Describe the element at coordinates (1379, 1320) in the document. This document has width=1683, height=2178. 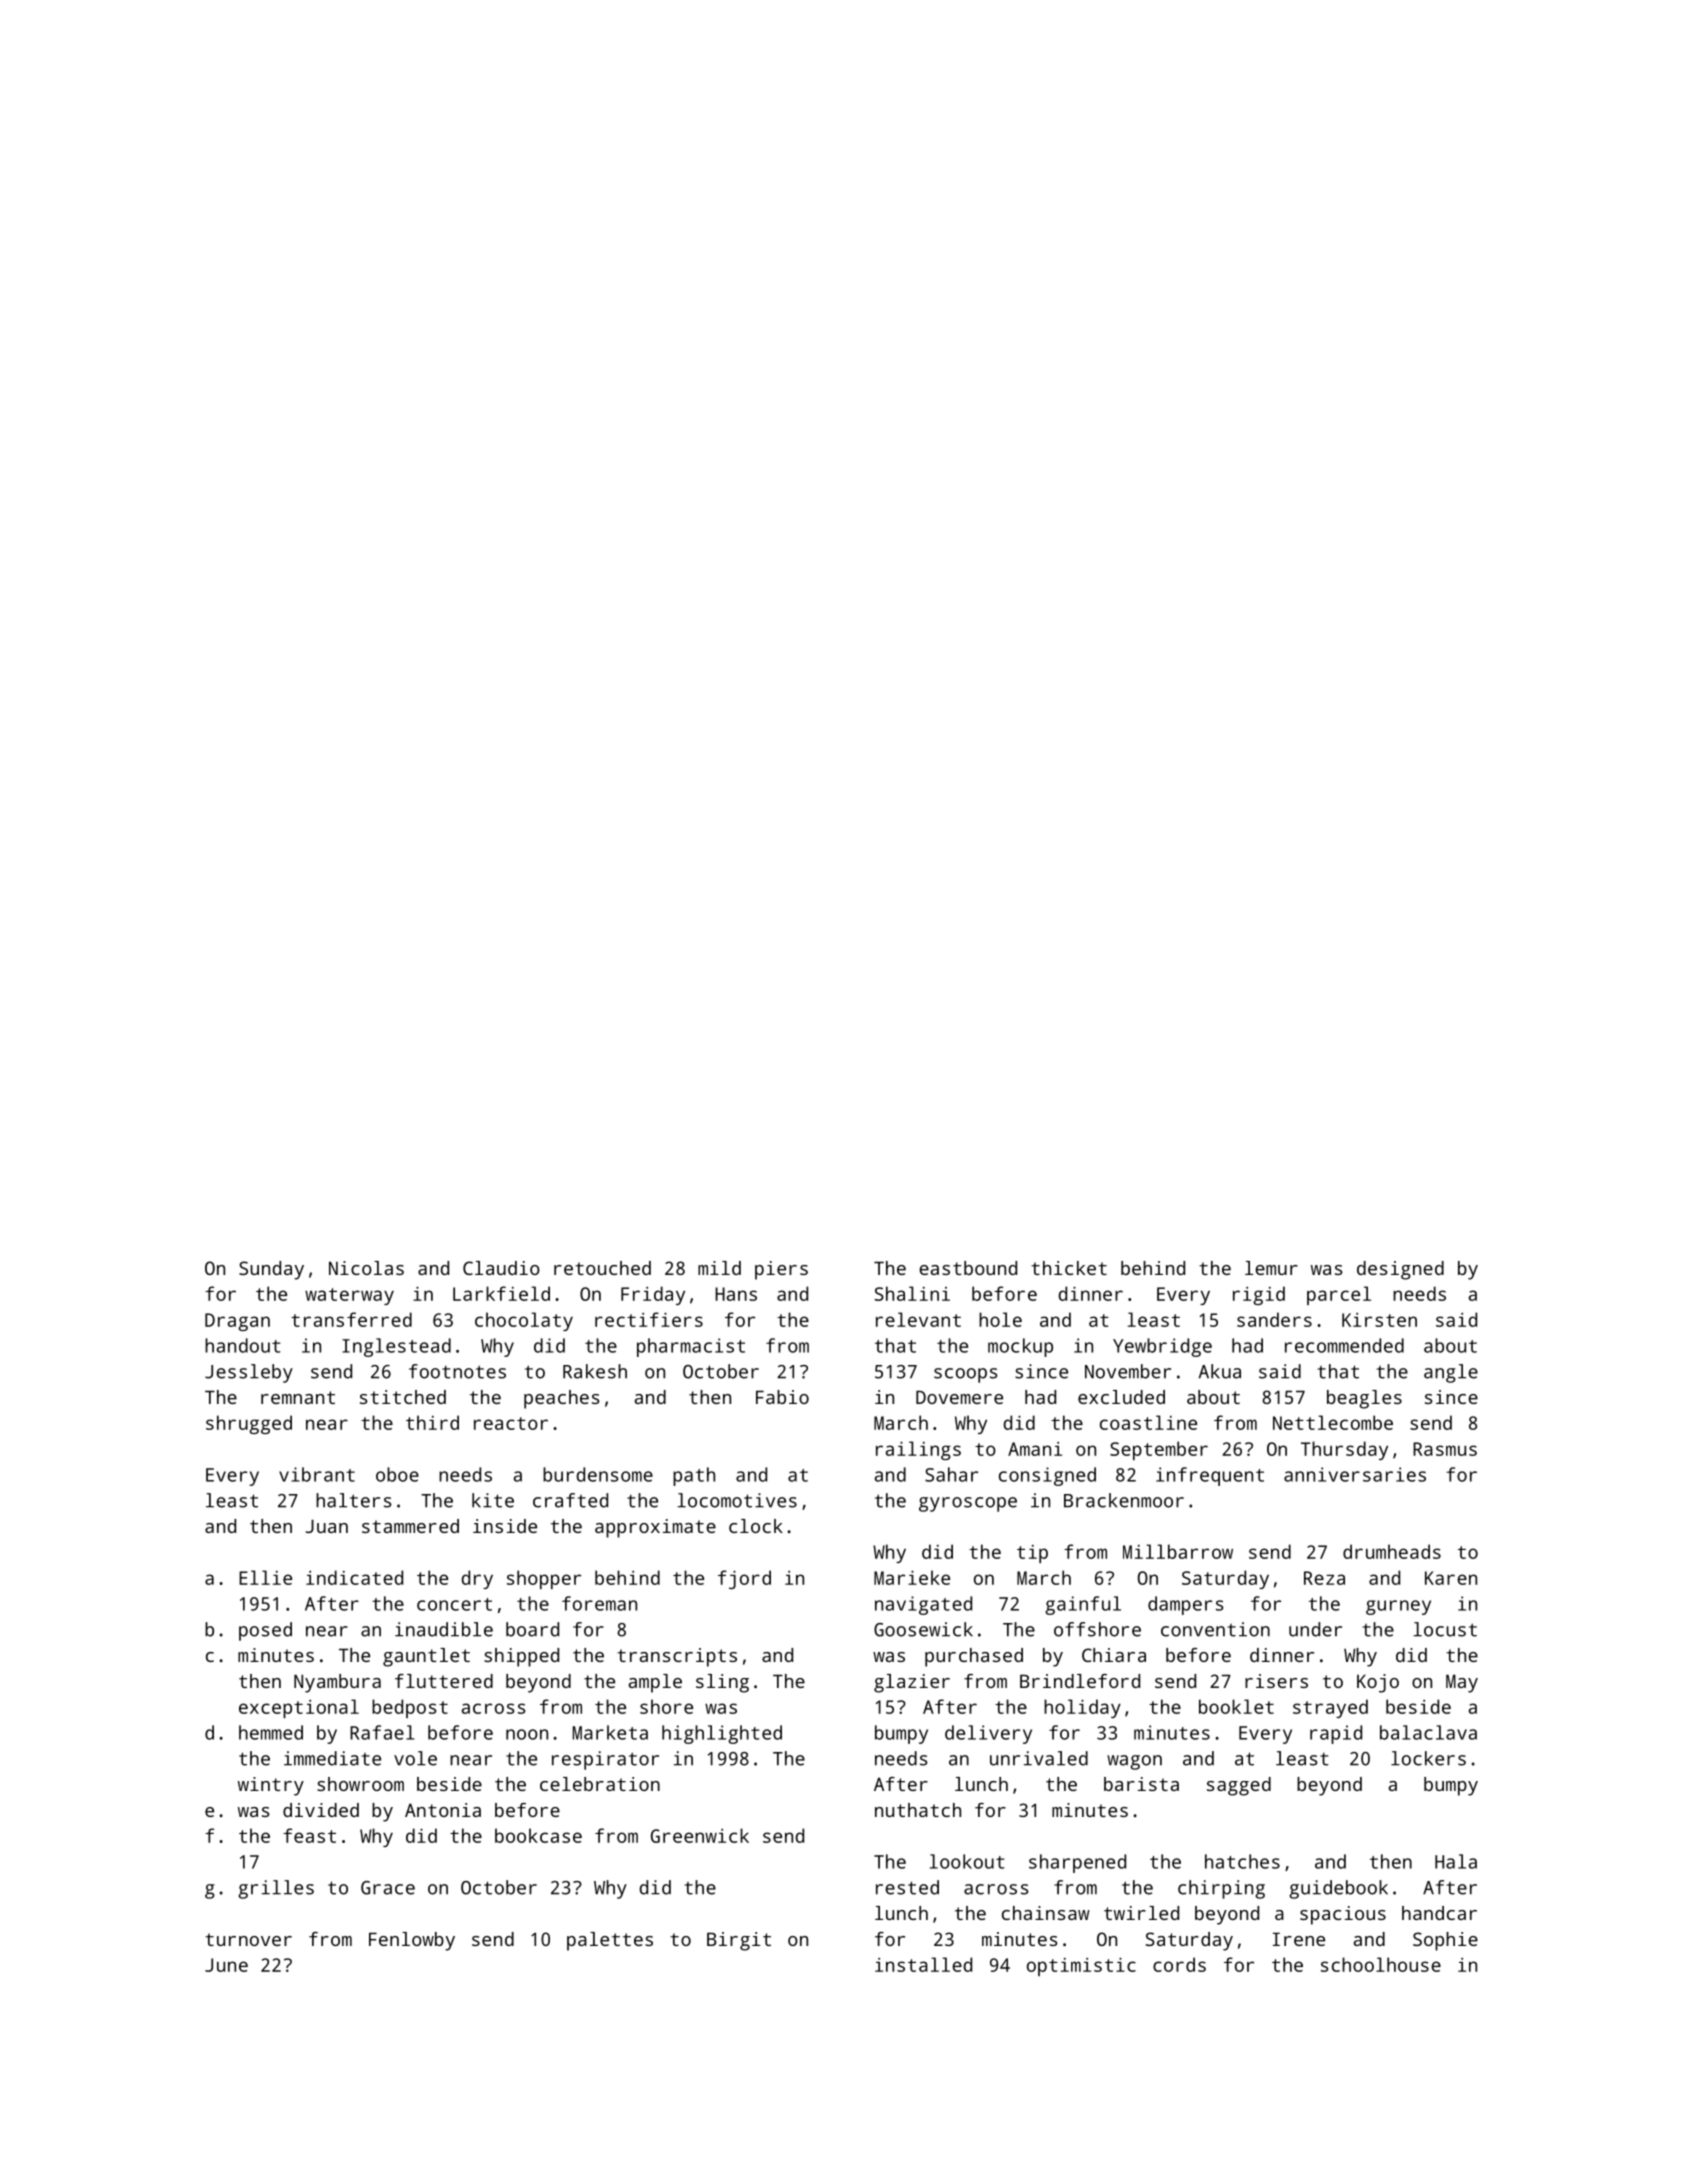
I see `Kirsten` at that location.
